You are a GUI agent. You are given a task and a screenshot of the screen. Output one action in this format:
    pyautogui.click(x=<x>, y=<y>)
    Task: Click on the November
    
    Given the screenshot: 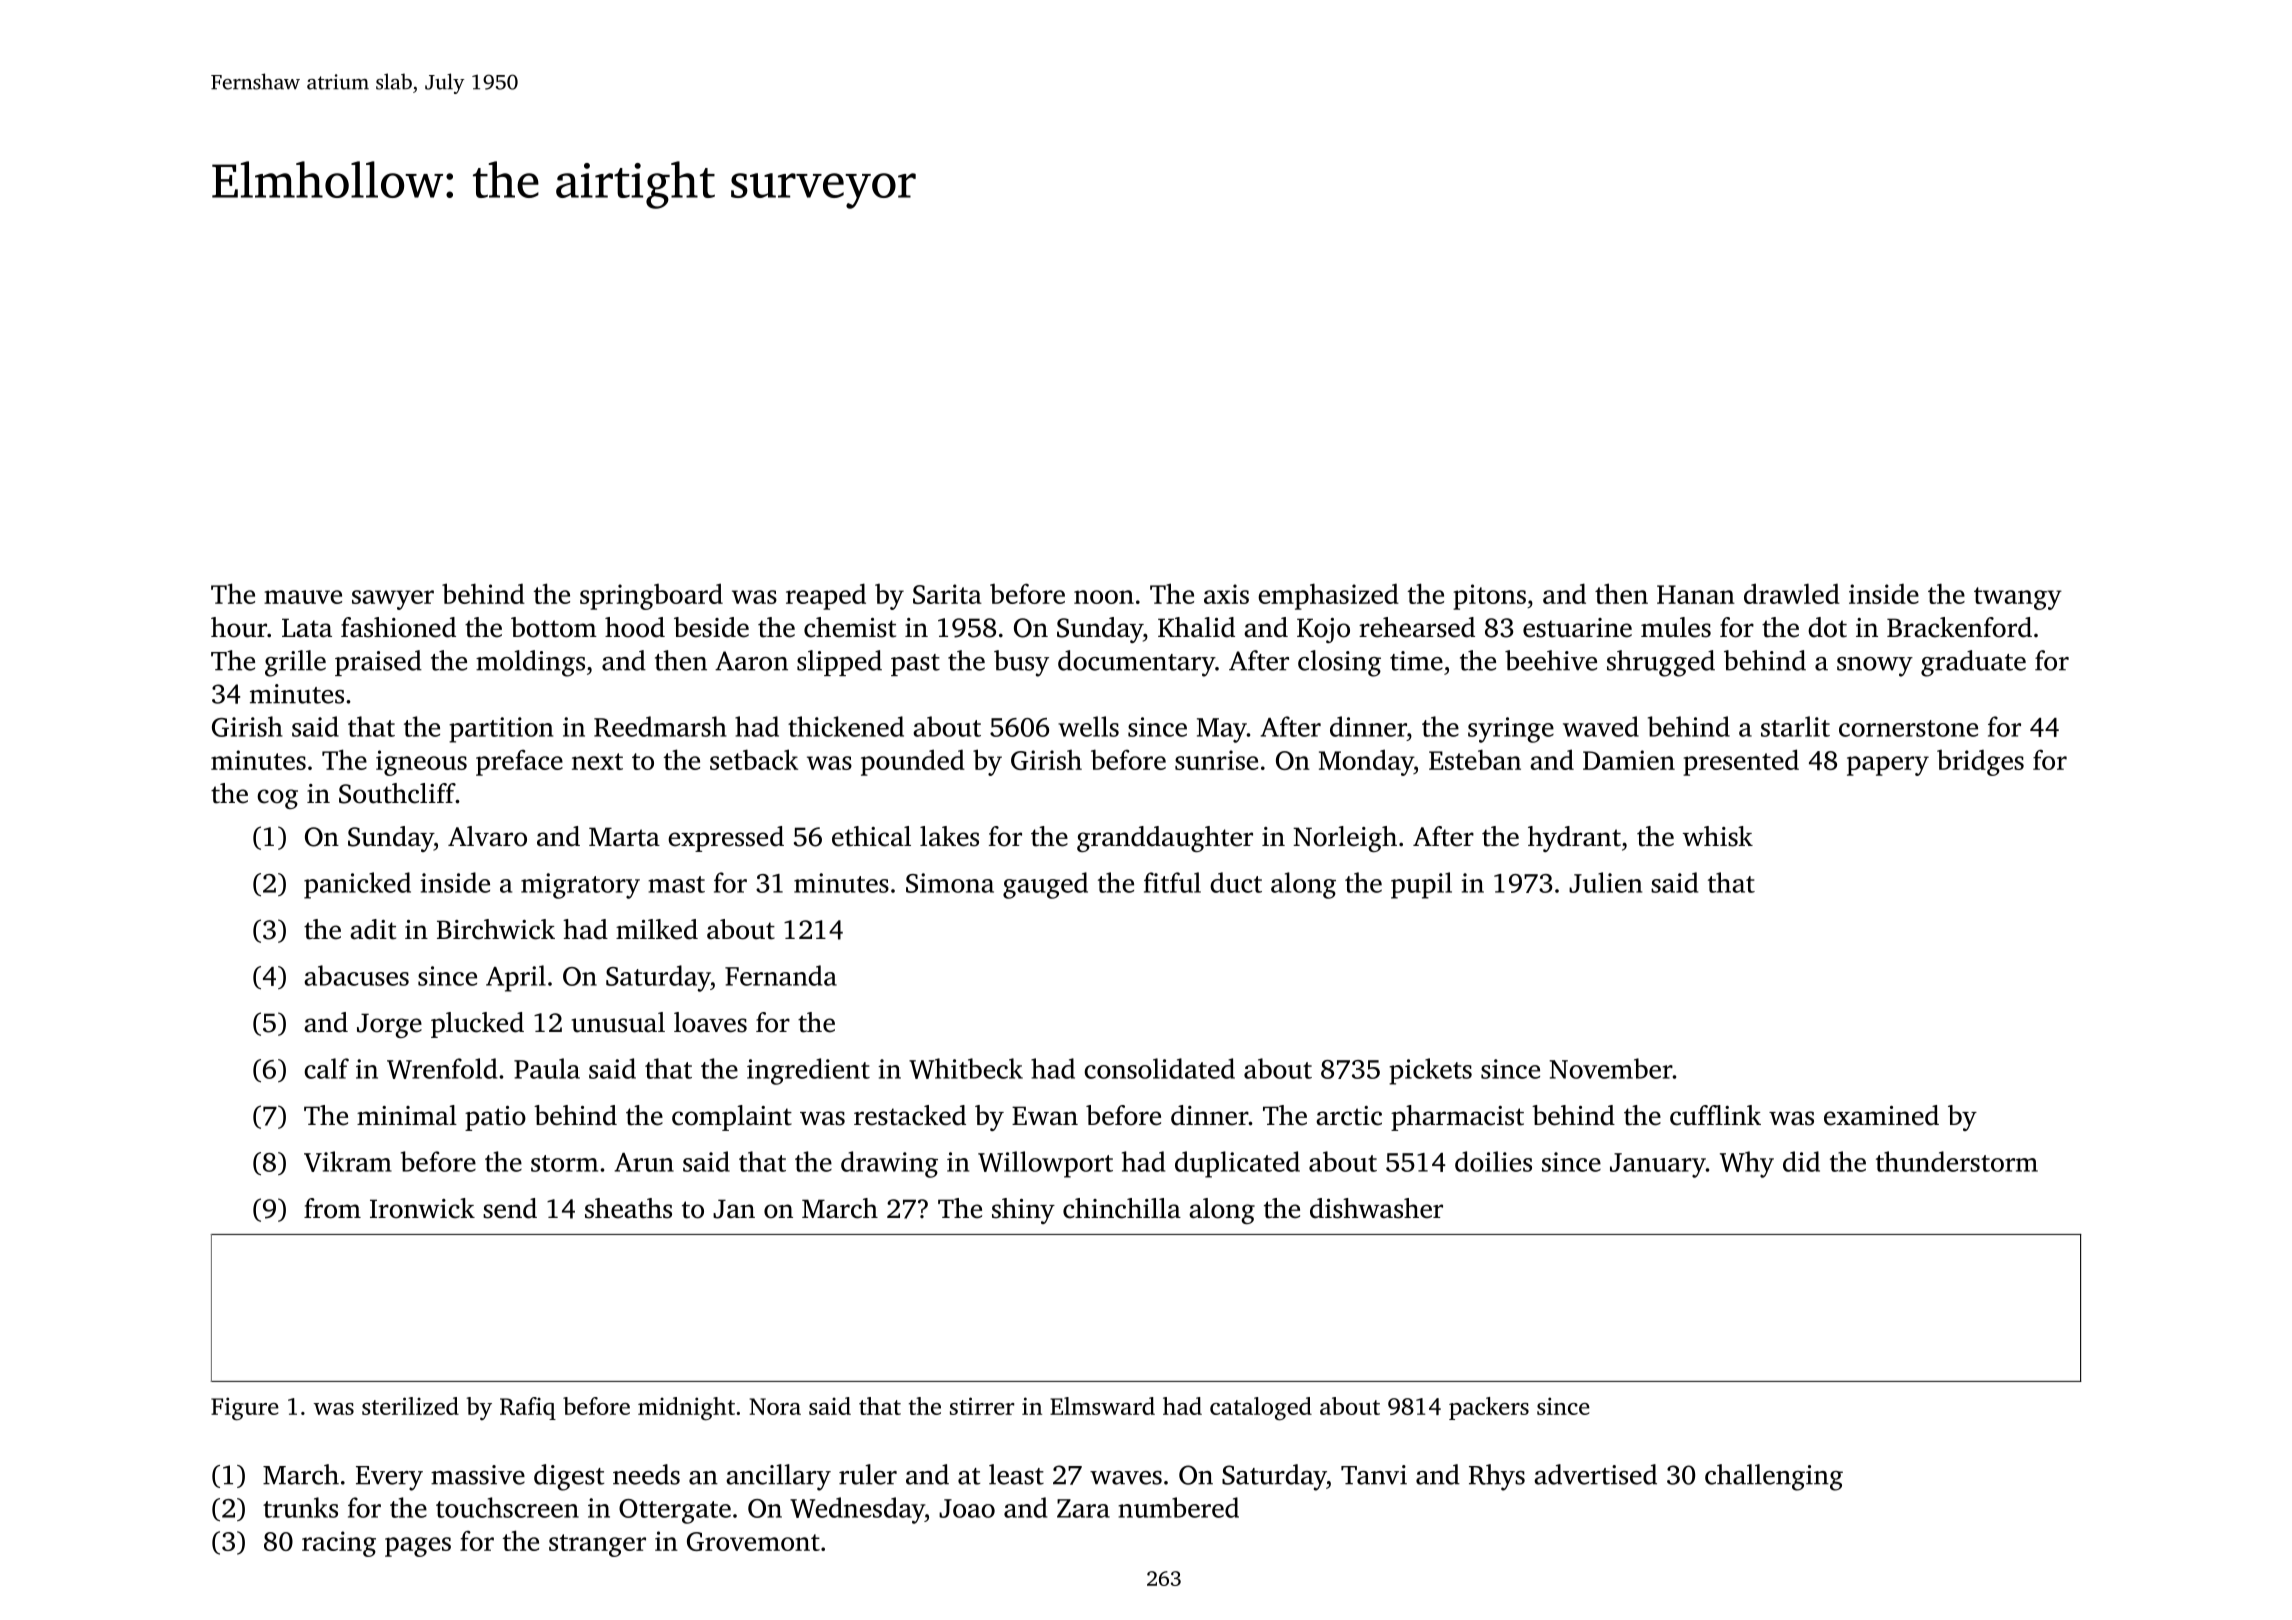 What is the action you would take?
    pyautogui.click(x=1611, y=1068)
